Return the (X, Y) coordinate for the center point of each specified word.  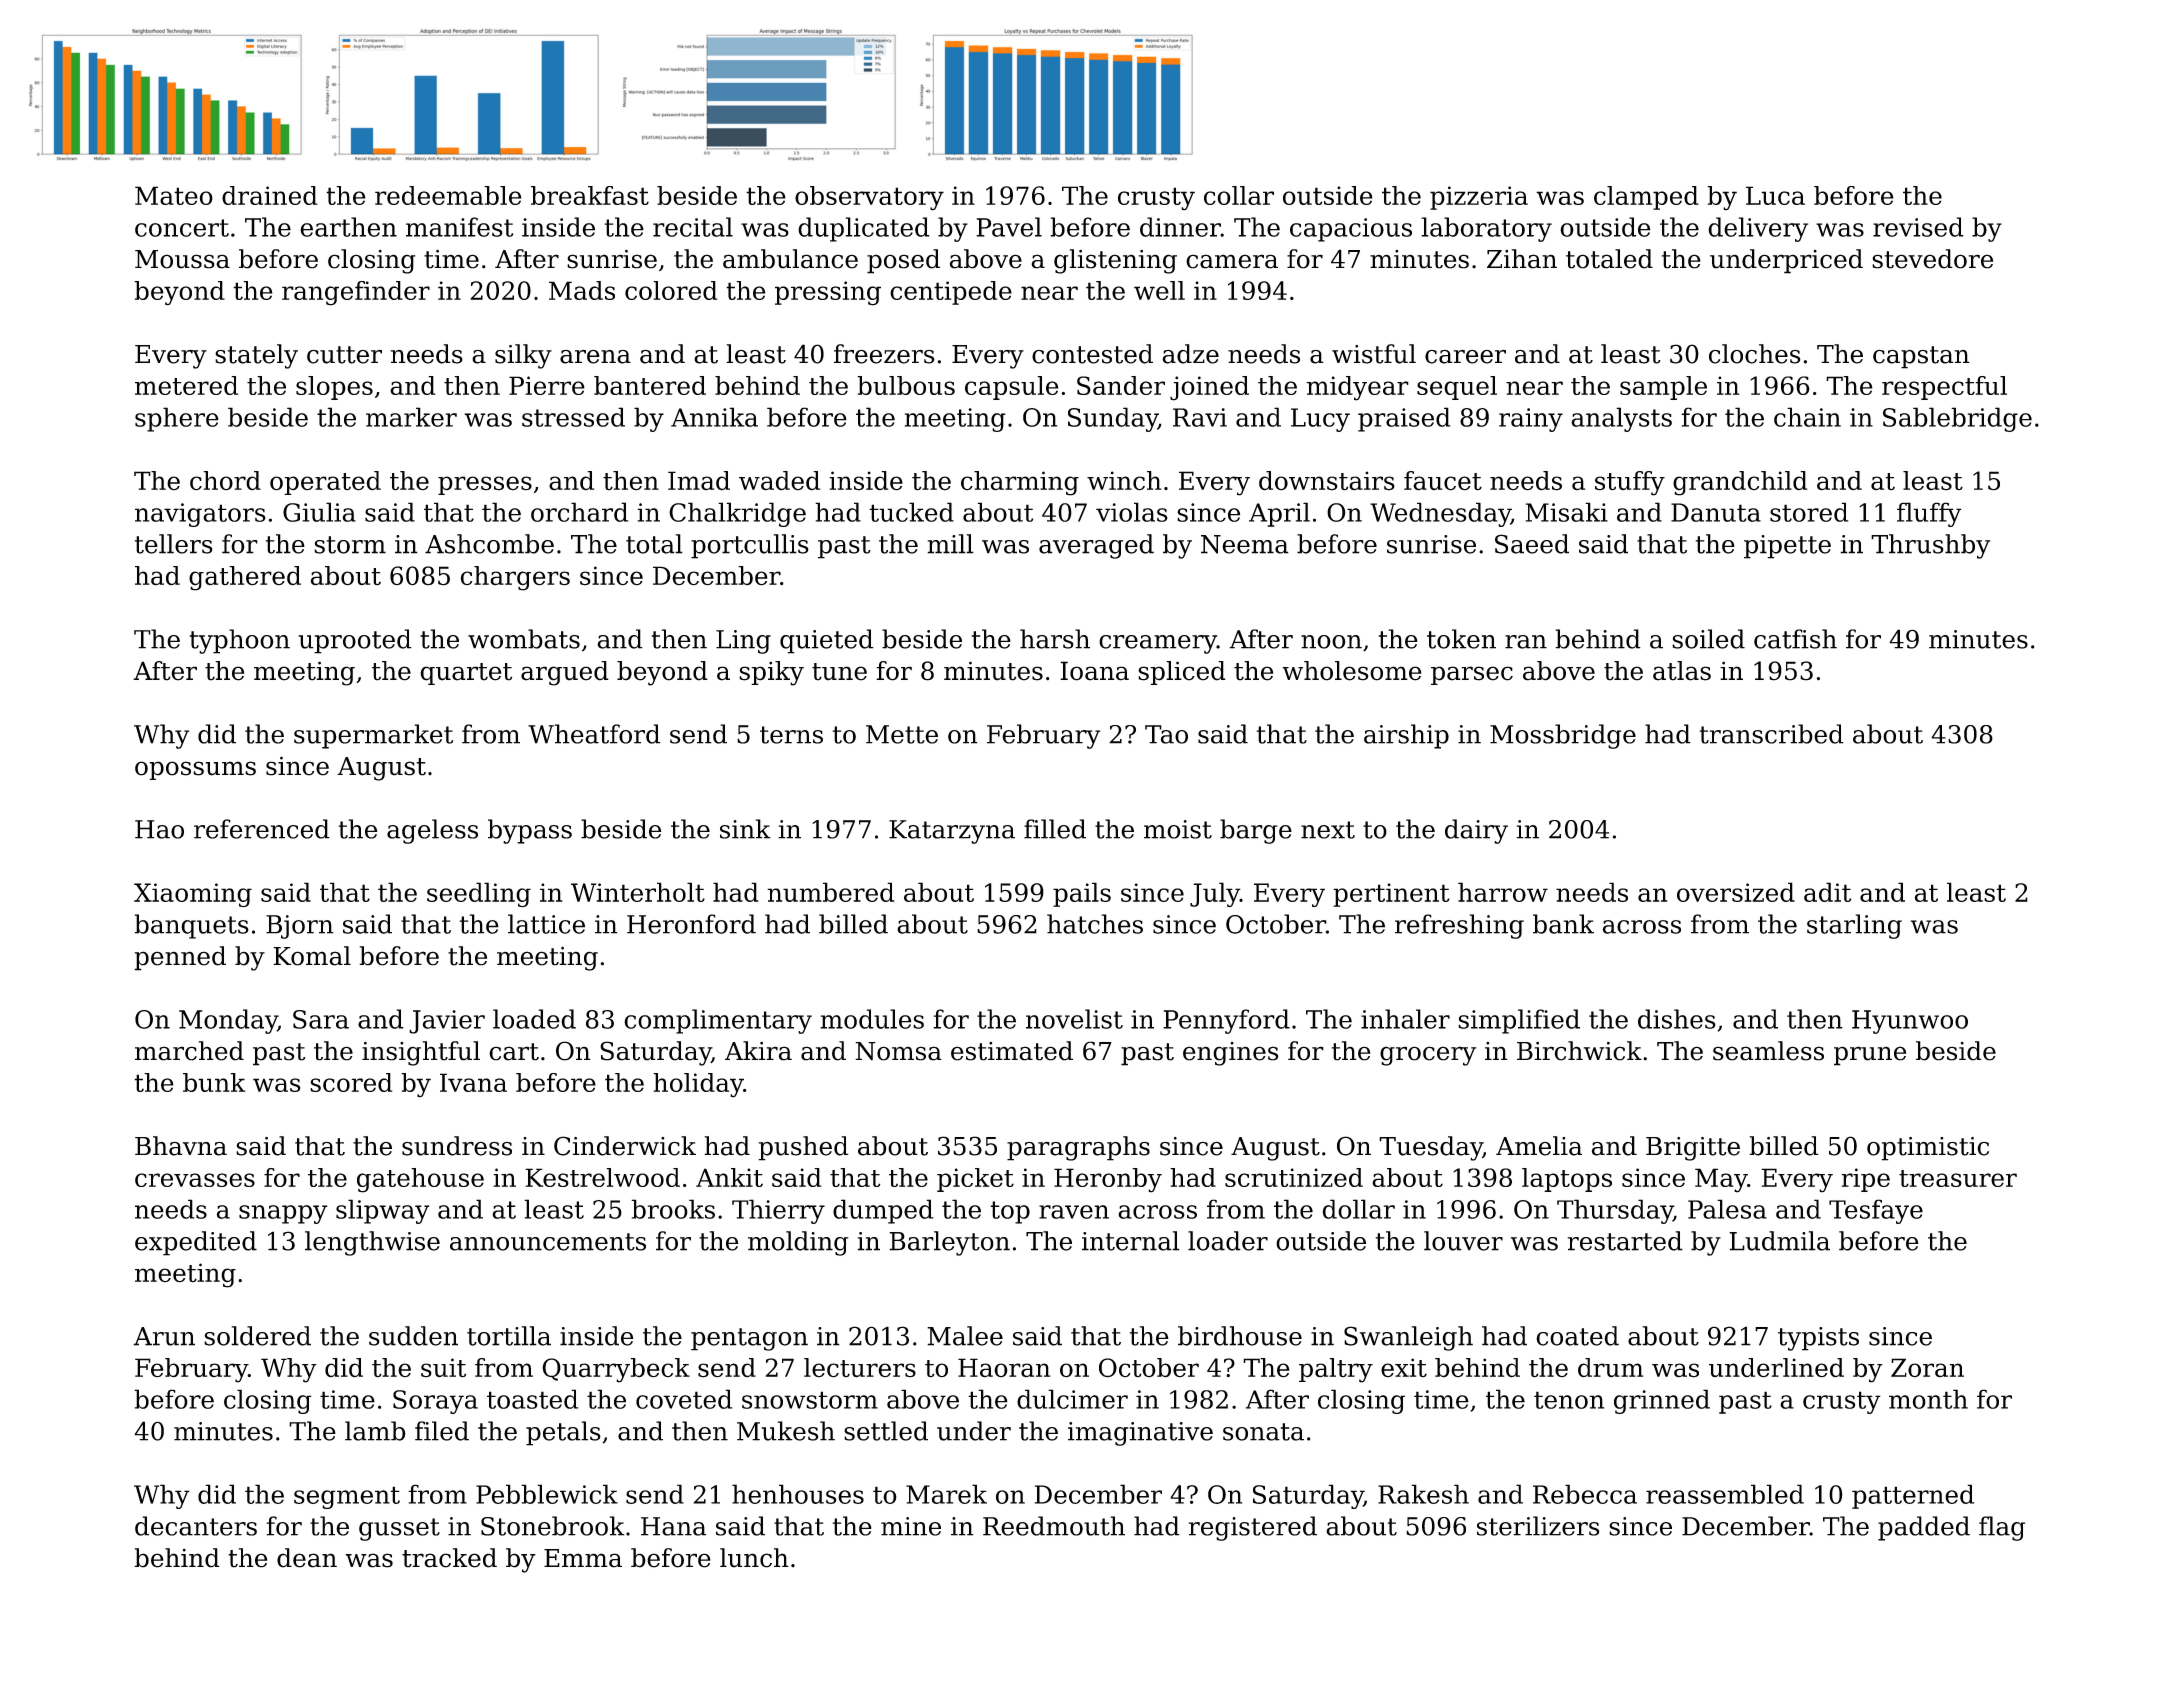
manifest (459, 227)
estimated (1012, 1051)
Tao (1166, 734)
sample (1663, 388)
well (1159, 290)
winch (1124, 481)
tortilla (509, 1336)
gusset (399, 1529)
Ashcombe (489, 544)
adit (1827, 892)
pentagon (749, 1339)
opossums (195, 770)
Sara (321, 1019)
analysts (1621, 419)
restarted (1625, 1241)
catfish (1795, 639)
